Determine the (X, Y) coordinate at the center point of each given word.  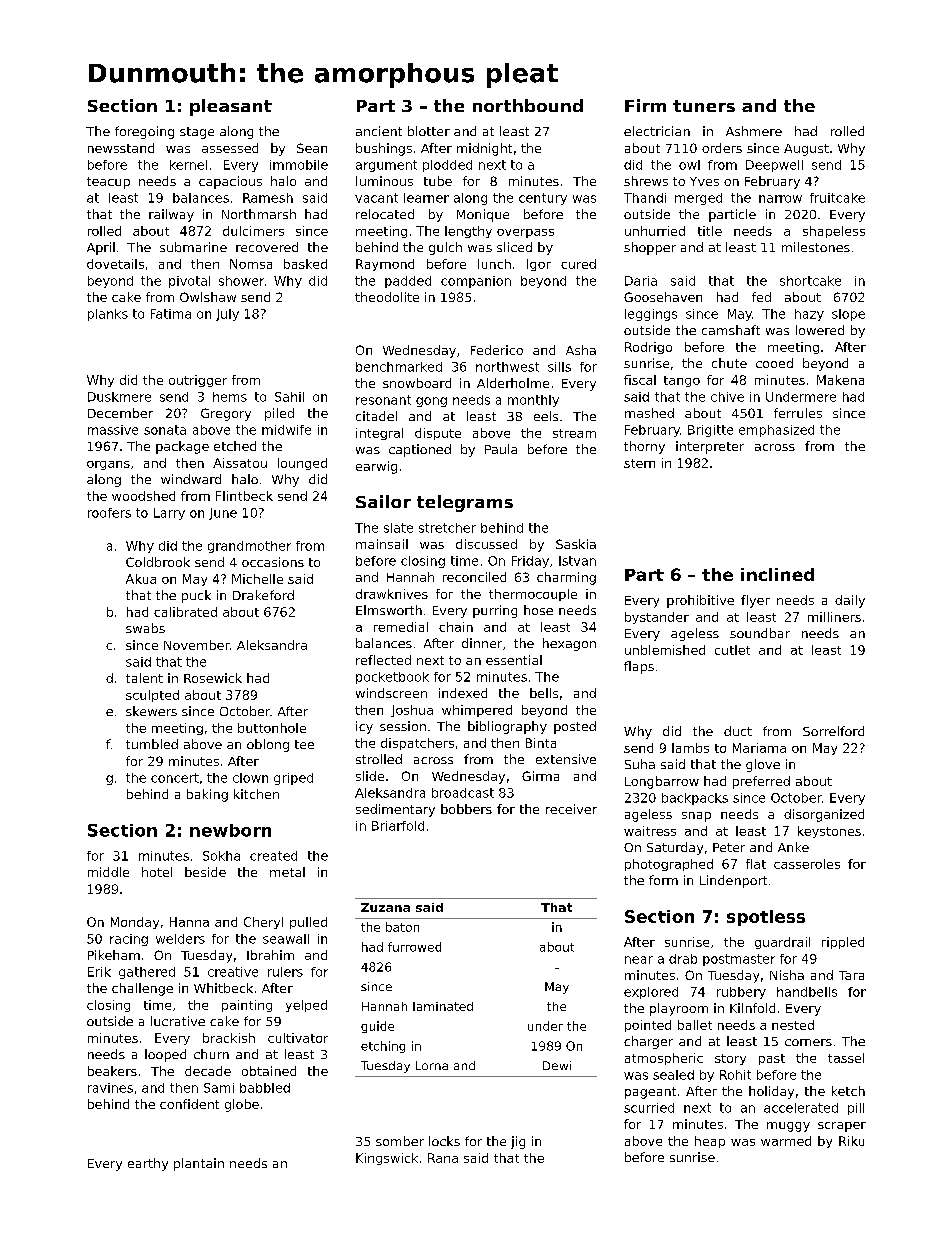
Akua (141, 579)
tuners (704, 106)
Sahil (289, 397)
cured (578, 264)
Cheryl (263, 923)
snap (696, 817)
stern (639, 463)
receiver (571, 809)
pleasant (231, 107)
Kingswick (387, 1159)
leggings (651, 315)
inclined (777, 574)
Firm (645, 105)
